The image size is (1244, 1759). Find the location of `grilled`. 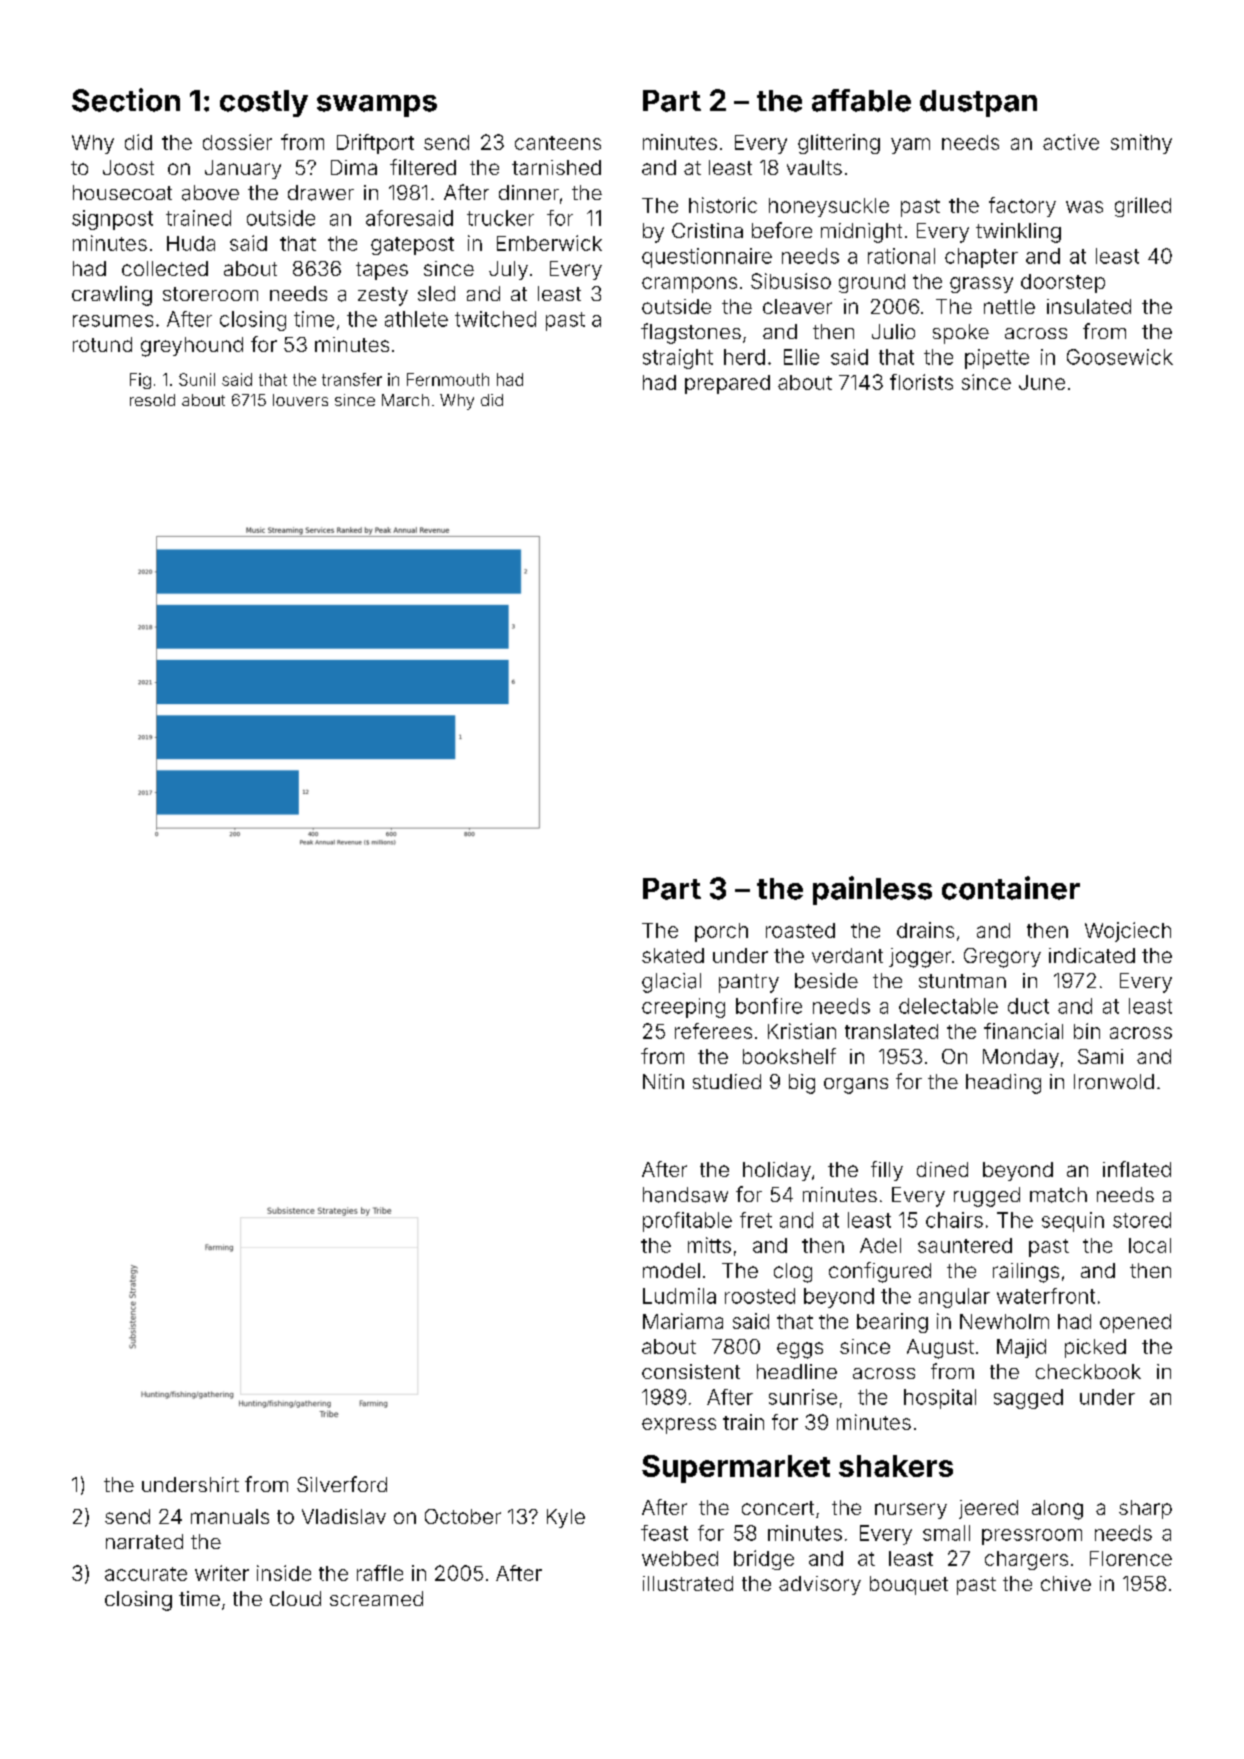

grilled is located at coordinates (1143, 207).
